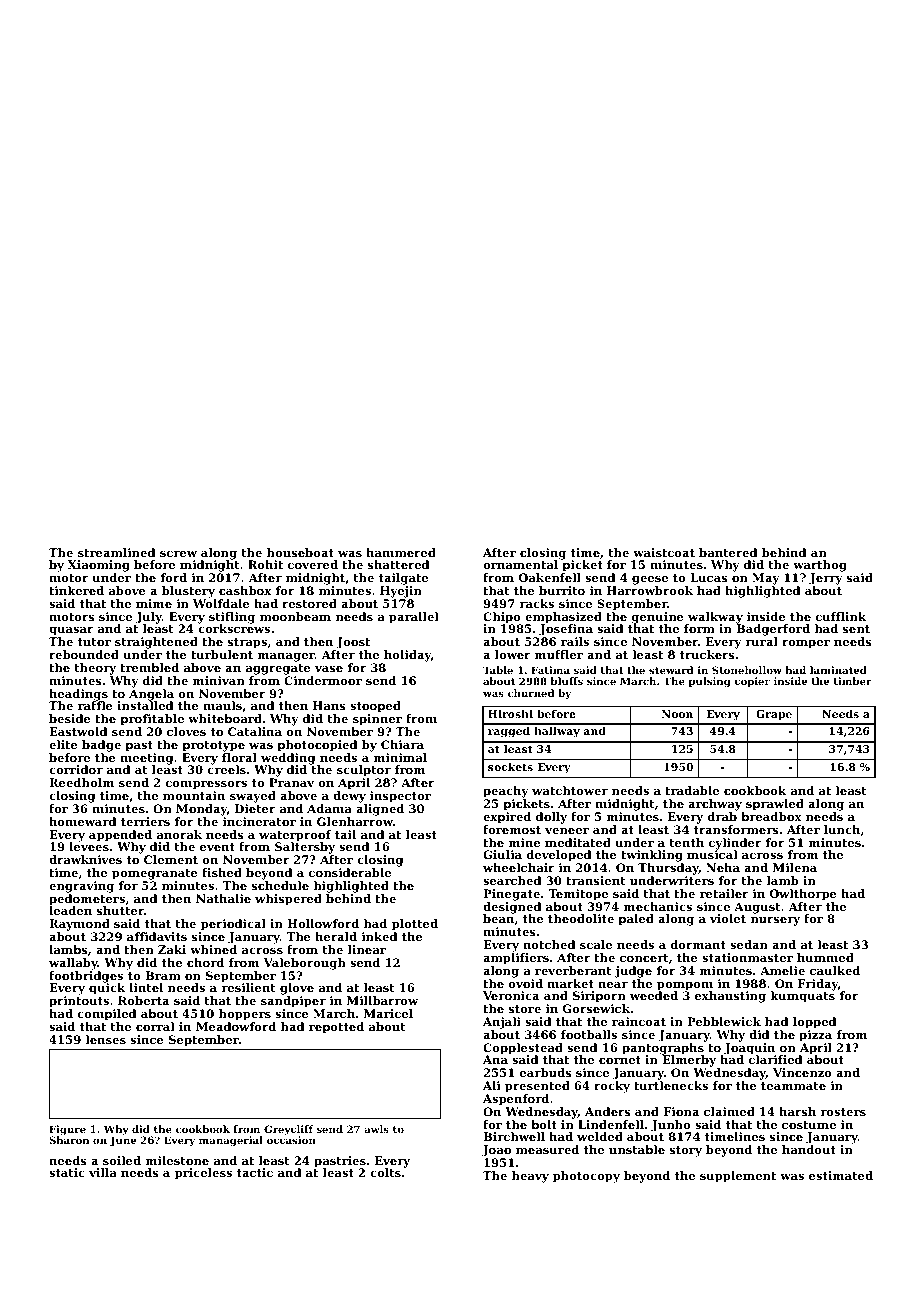 This image has height=1308, width=924. I want to click on harsh, so click(797, 1111).
